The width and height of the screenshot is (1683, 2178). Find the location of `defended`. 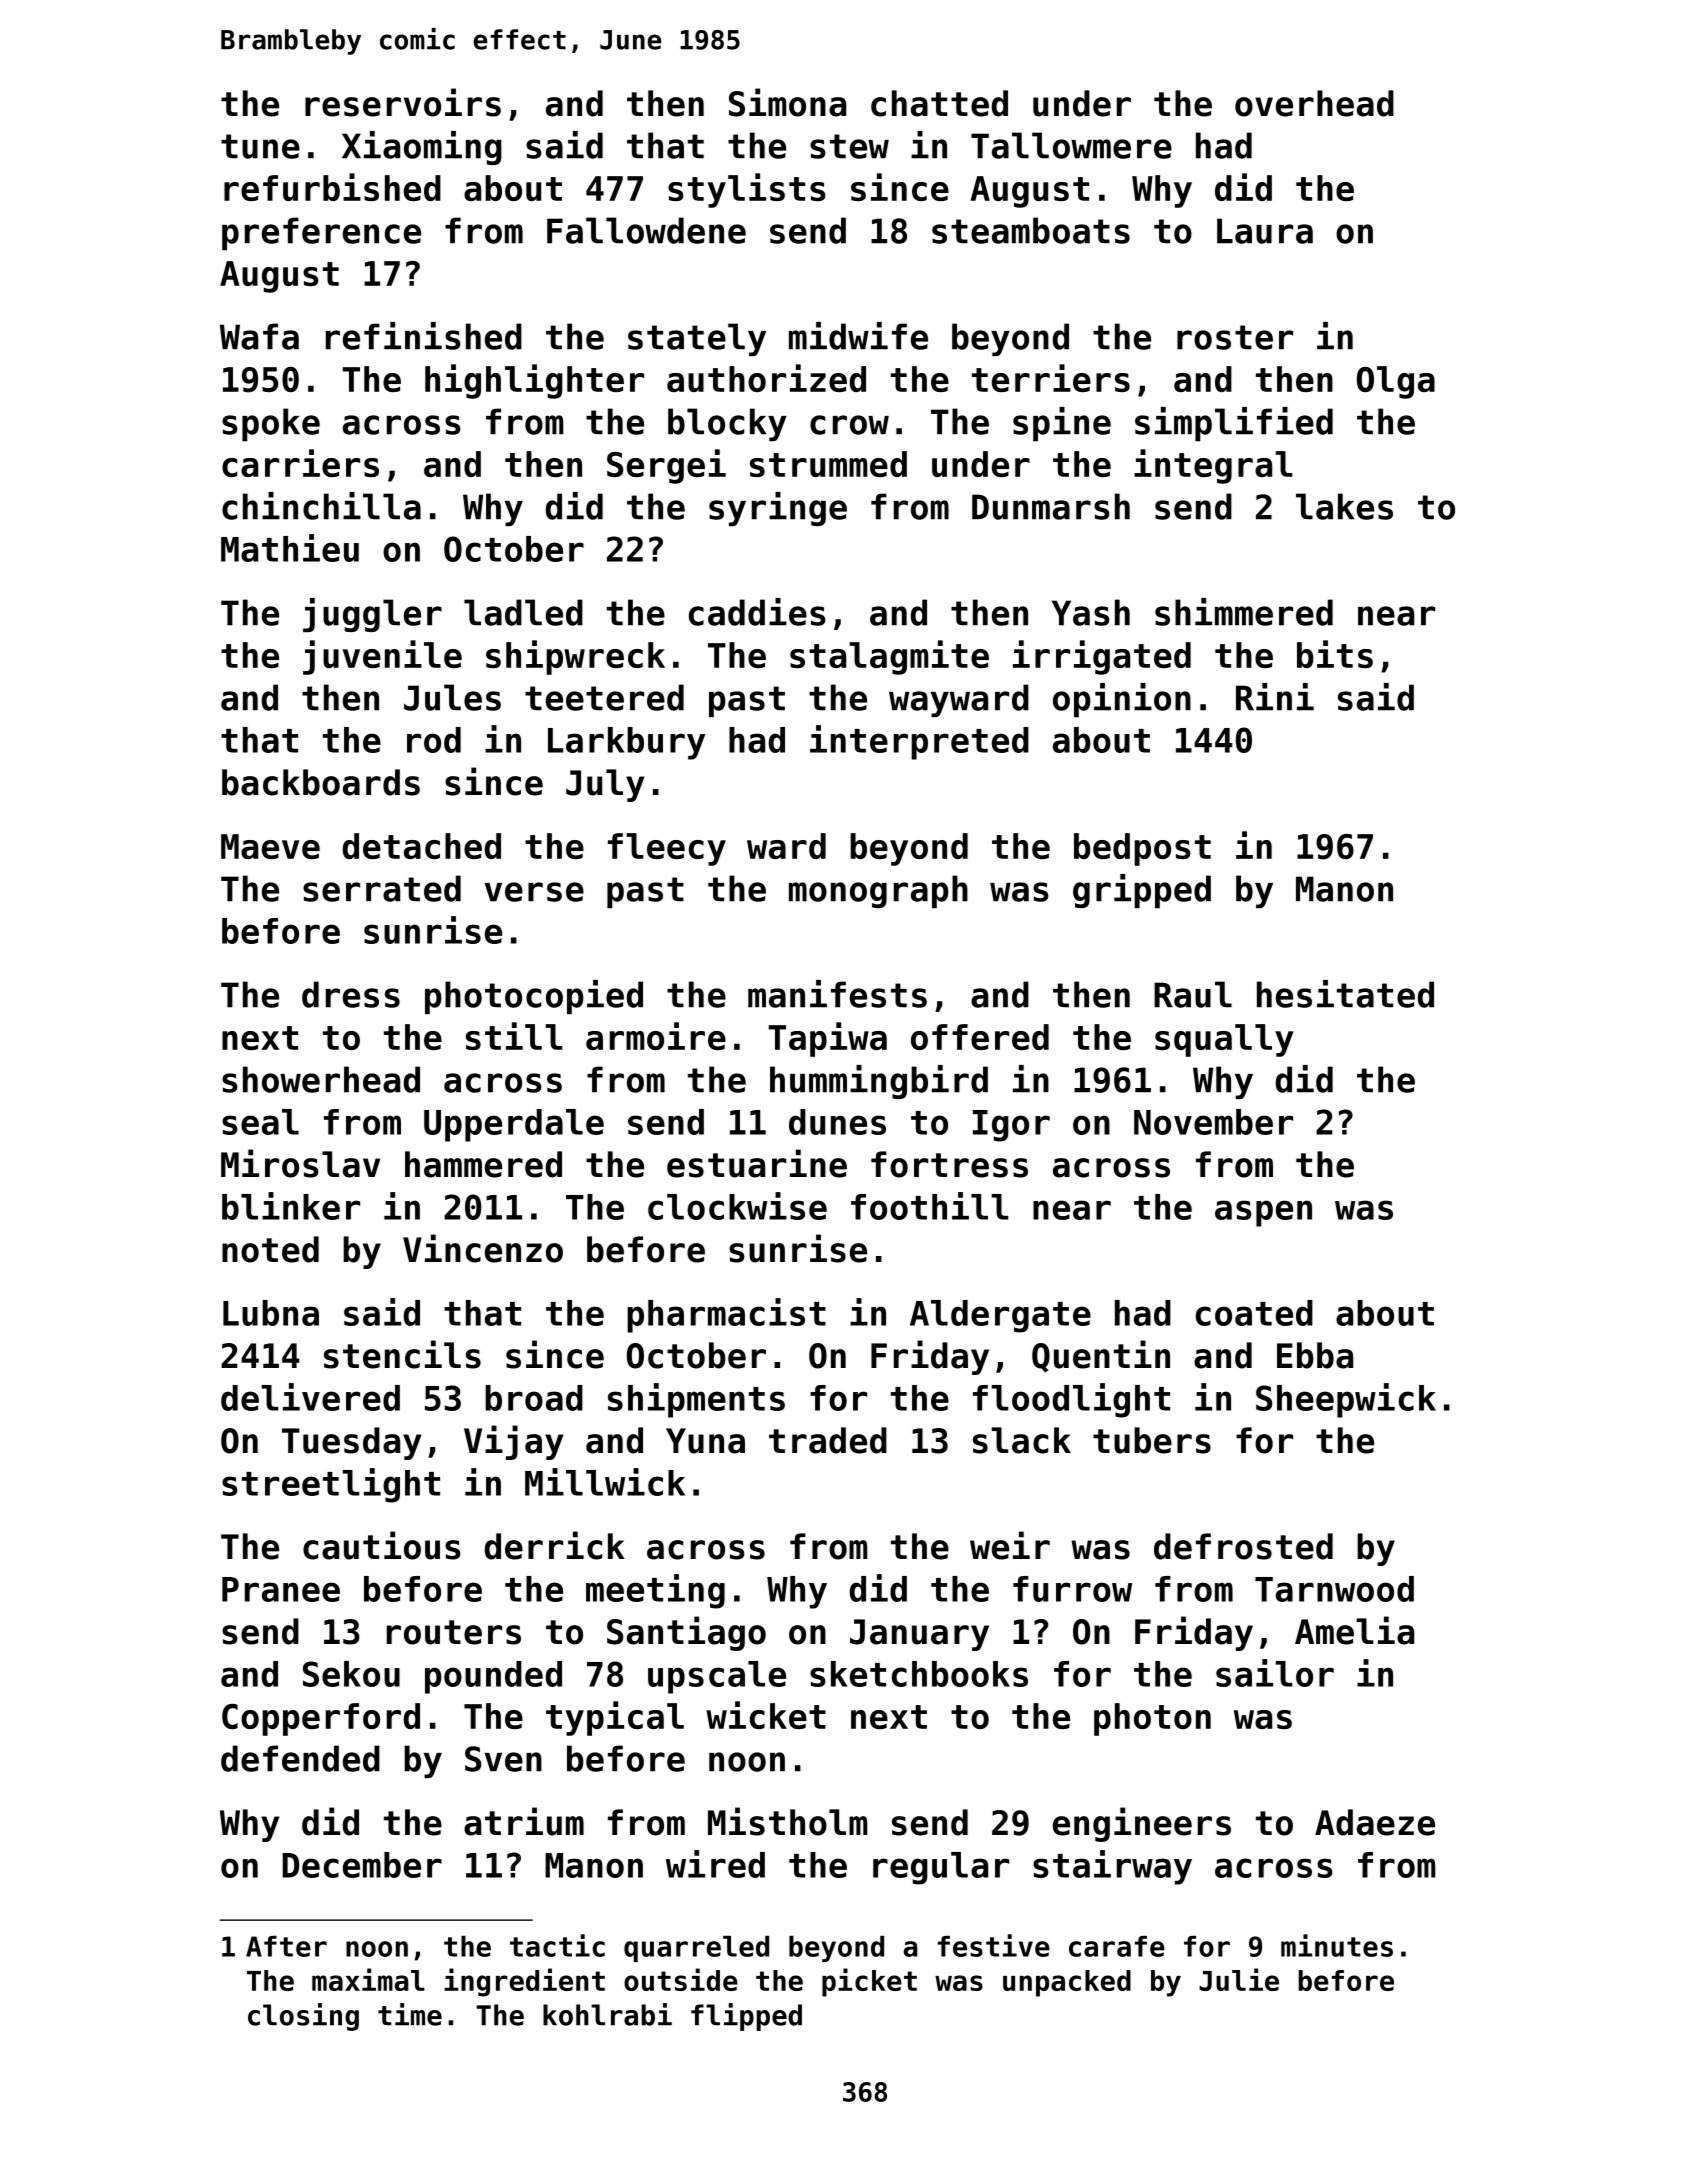

defended is located at coordinates (300, 1758).
